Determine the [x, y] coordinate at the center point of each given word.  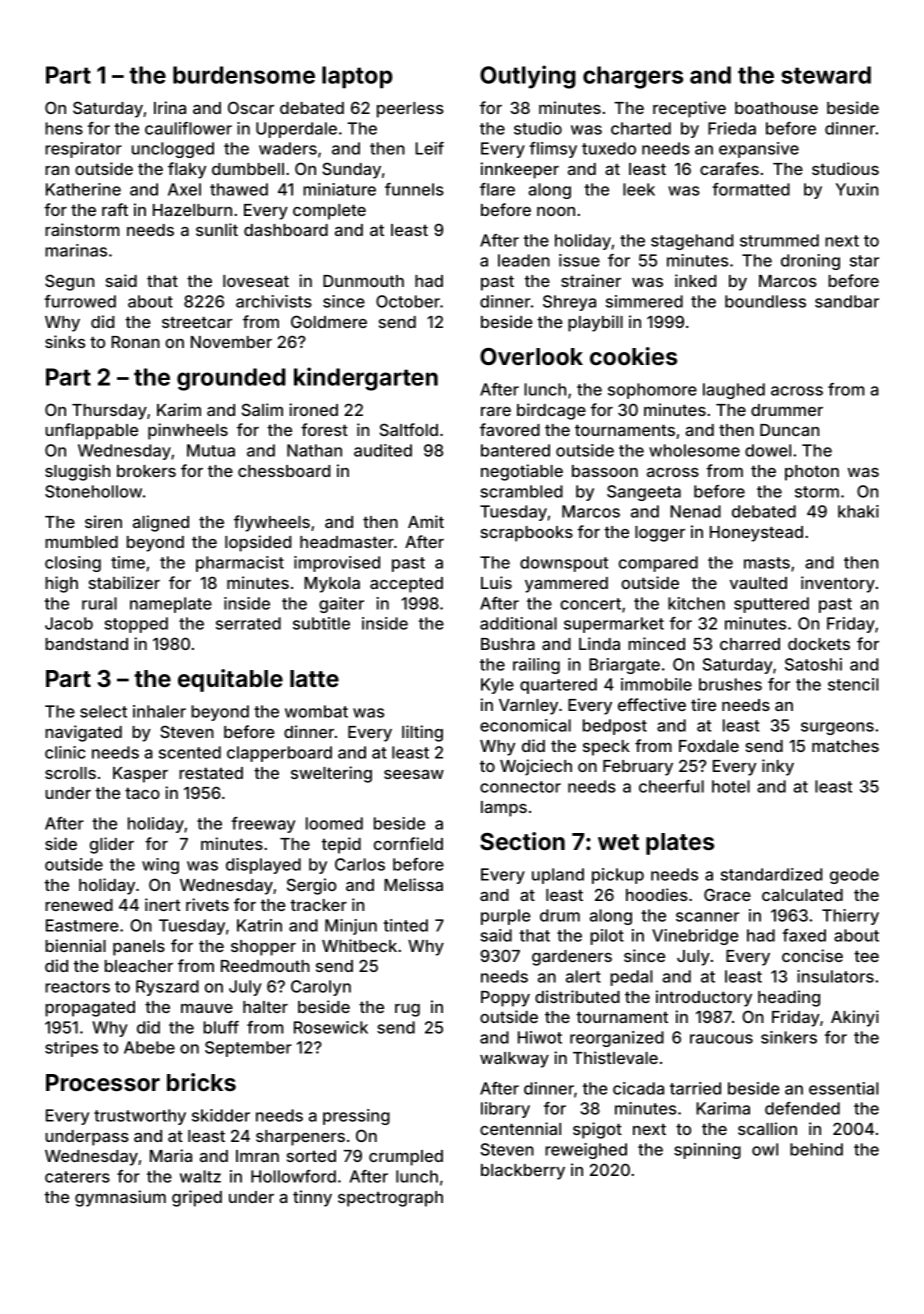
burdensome [244, 75]
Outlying [528, 77]
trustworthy [140, 1117]
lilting [422, 733]
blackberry [523, 1172]
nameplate [171, 605]
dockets [819, 644]
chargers [633, 77]
